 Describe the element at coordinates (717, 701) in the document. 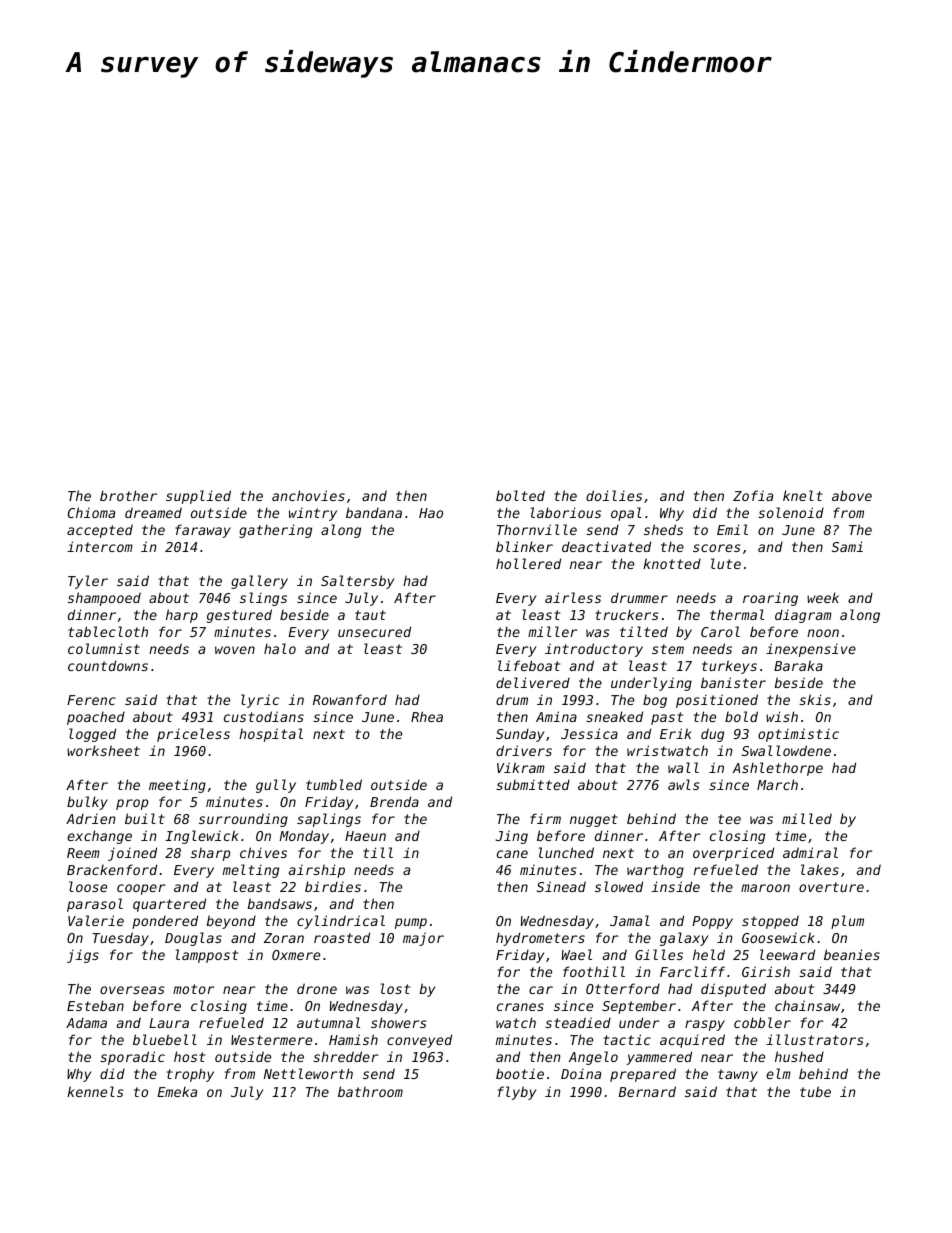

I see `positioned` at that location.
